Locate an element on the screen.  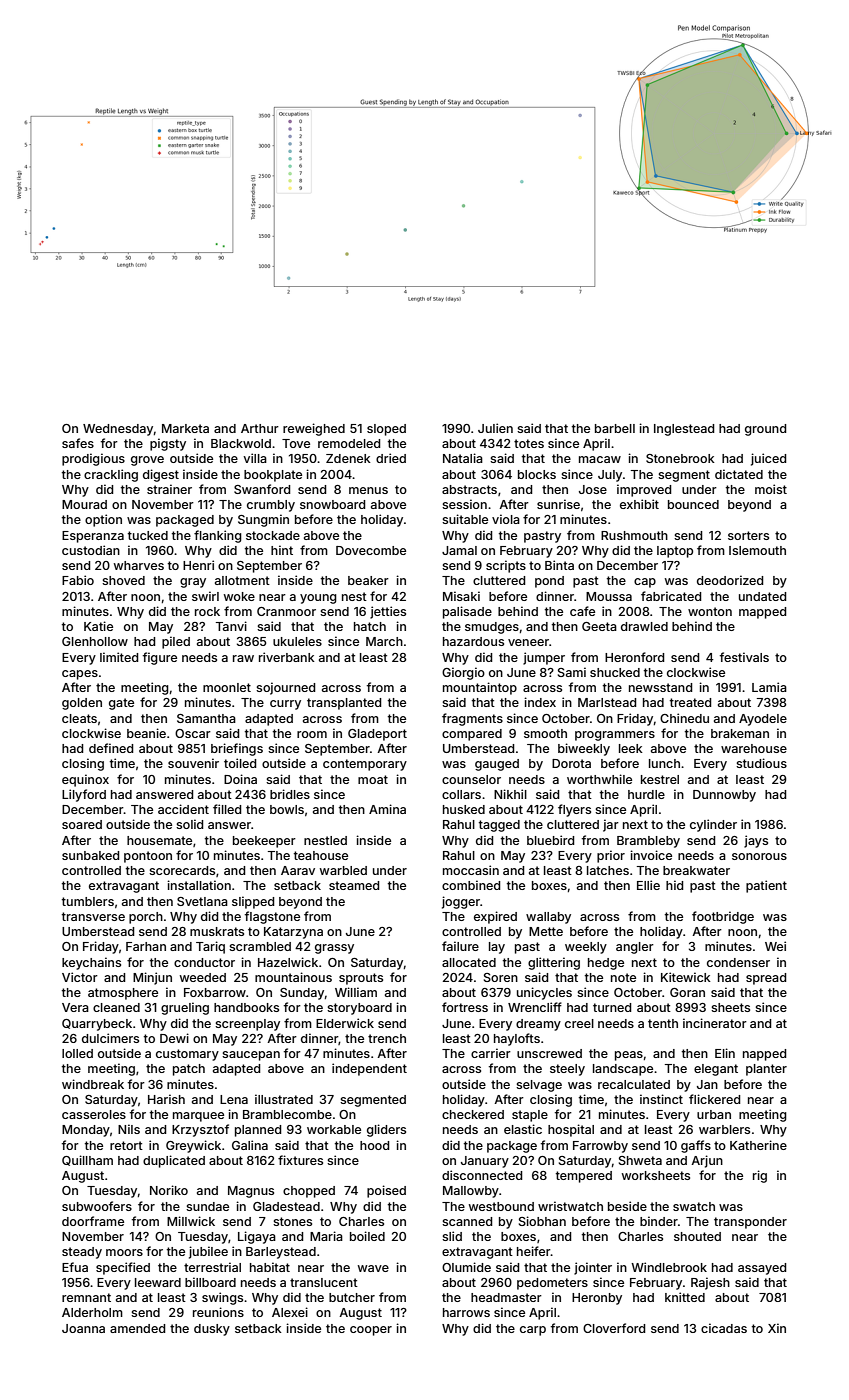
Lamia is located at coordinates (769, 687).
